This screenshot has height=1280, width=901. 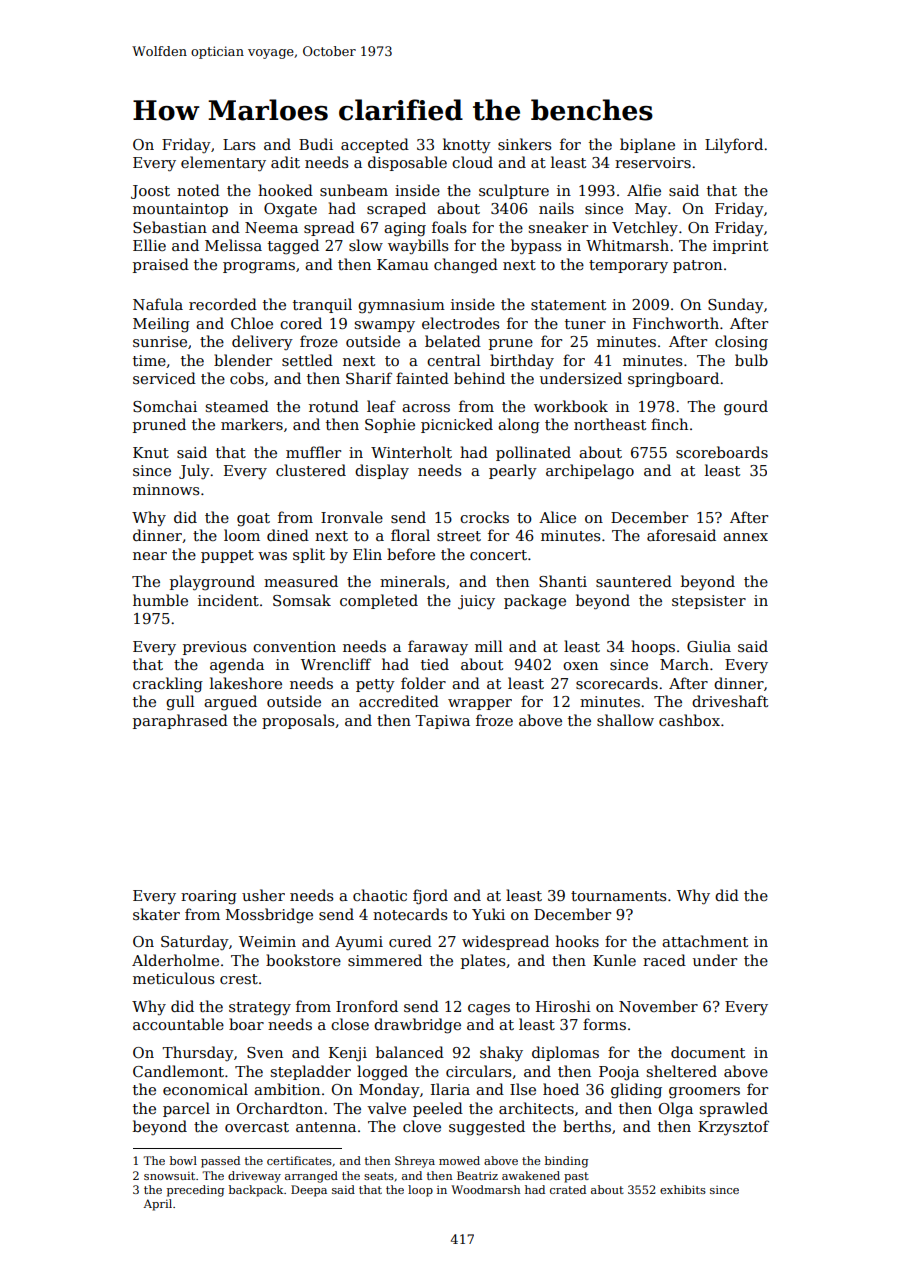 What do you see at coordinates (634, 581) in the screenshot?
I see `sauntered` at bounding box center [634, 581].
